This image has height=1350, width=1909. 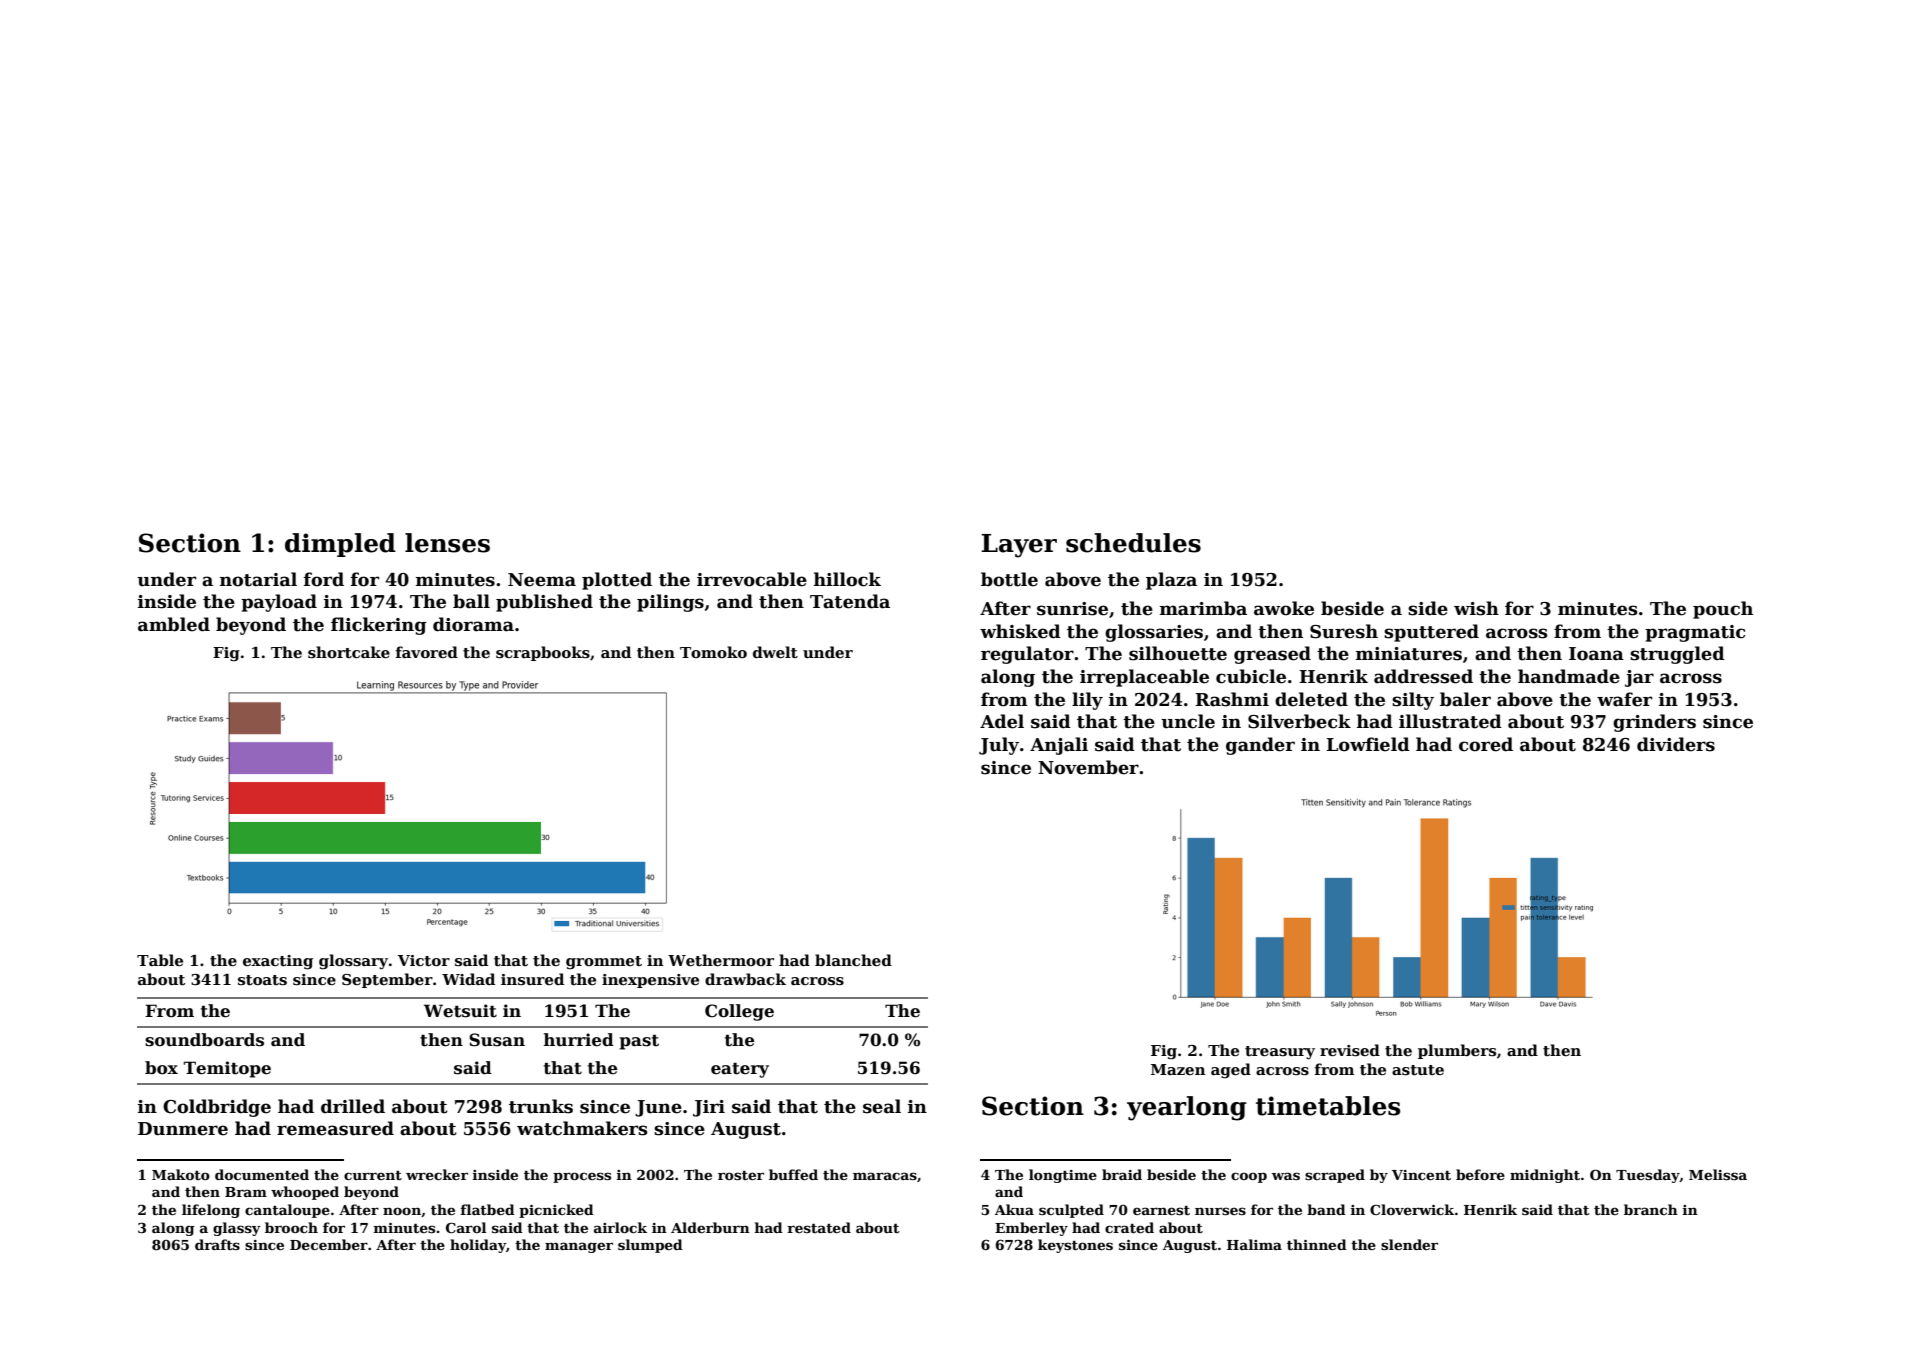 What do you see at coordinates (1368, 744) in the image?
I see `Lowfield` at bounding box center [1368, 744].
